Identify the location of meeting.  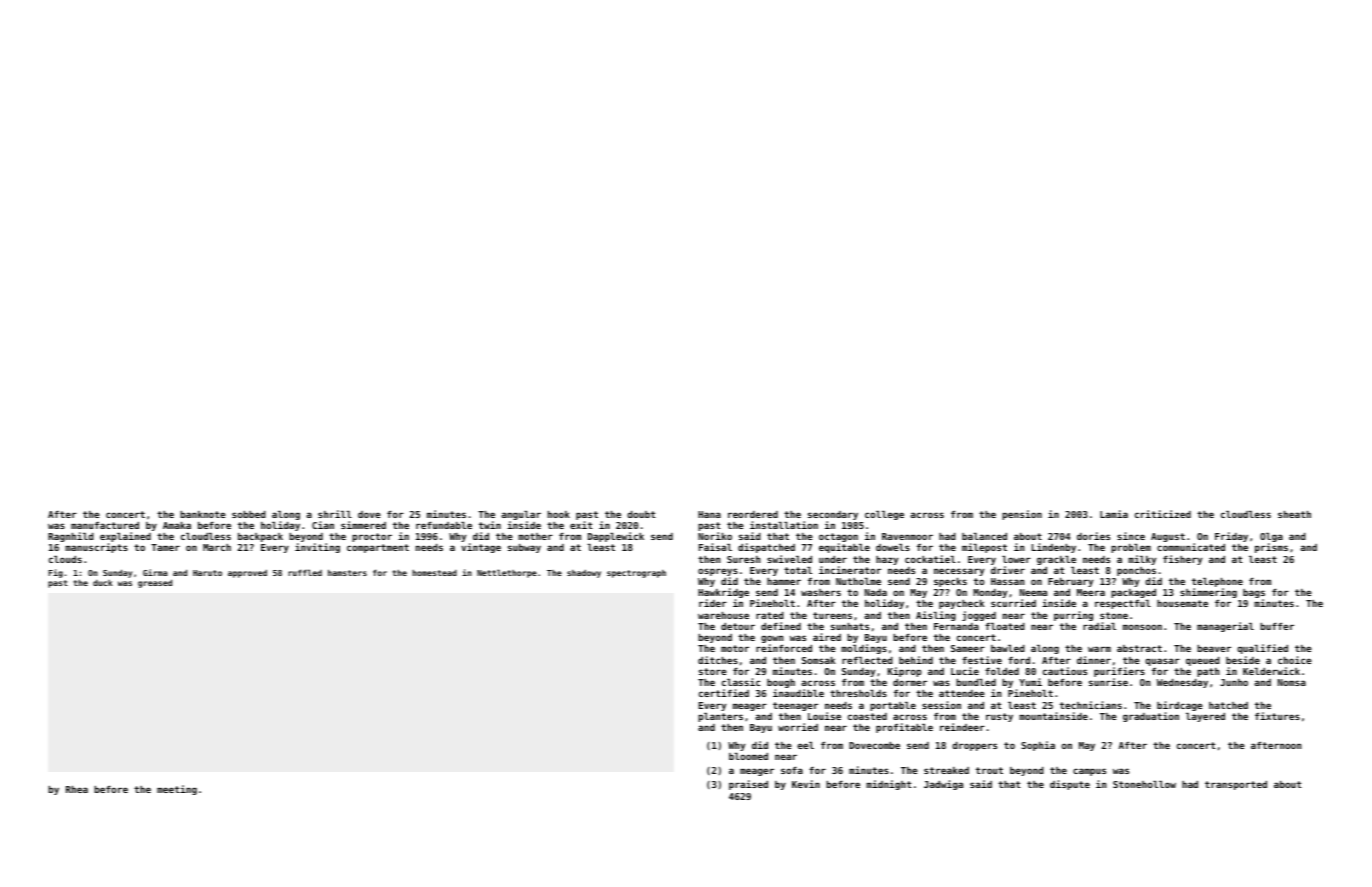
(177, 790).
